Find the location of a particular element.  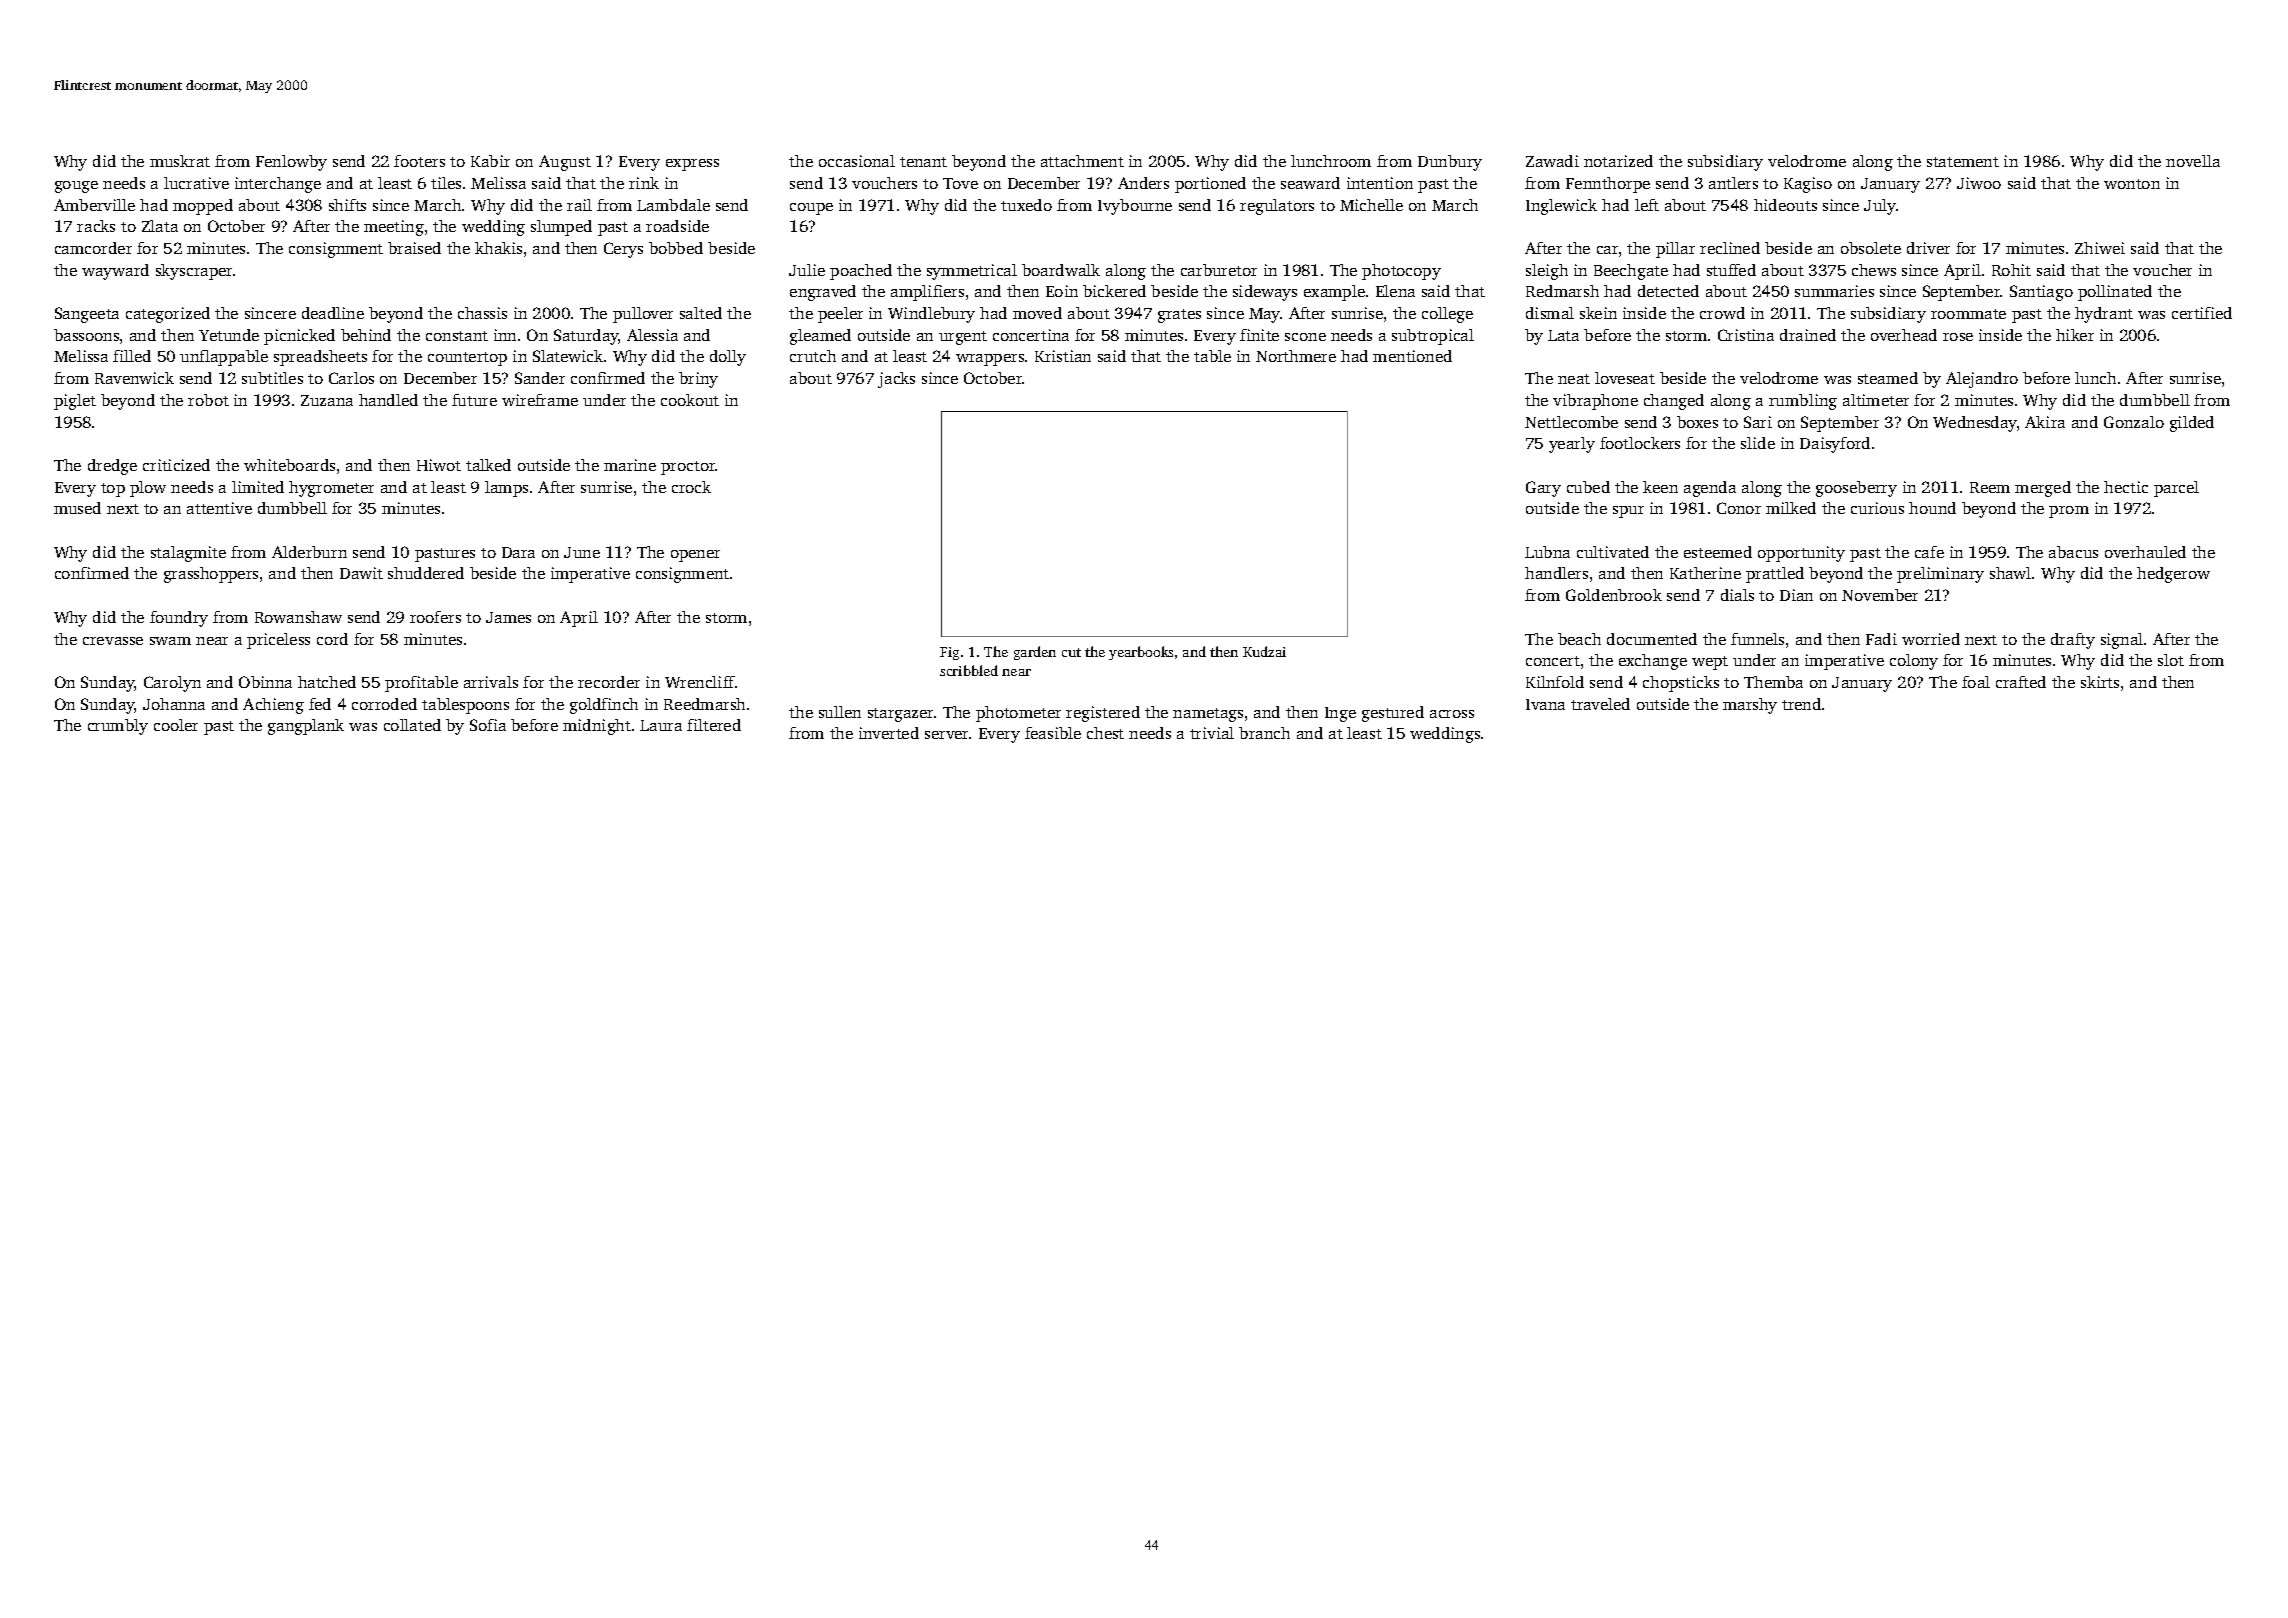

coupe is located at coordinates (811, 209).
